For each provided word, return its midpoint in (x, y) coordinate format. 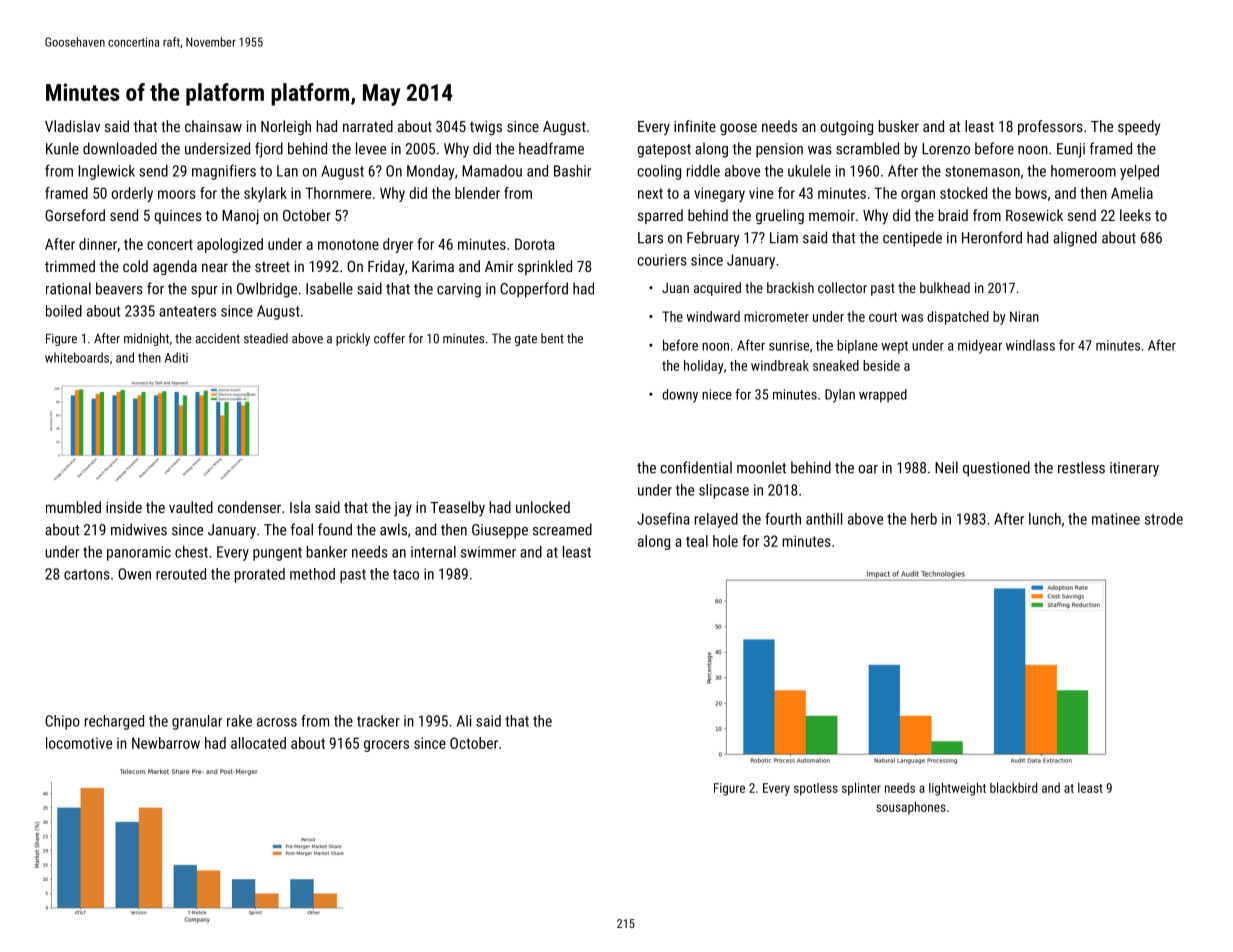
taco (406, 574)
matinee (1116, 519)
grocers (386, 746)
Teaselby (457, 509)
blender (477, 193)
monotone (348, 244)
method (312, 574)
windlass (1030, 345)
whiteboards (77, 357)
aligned (1075, 239)
